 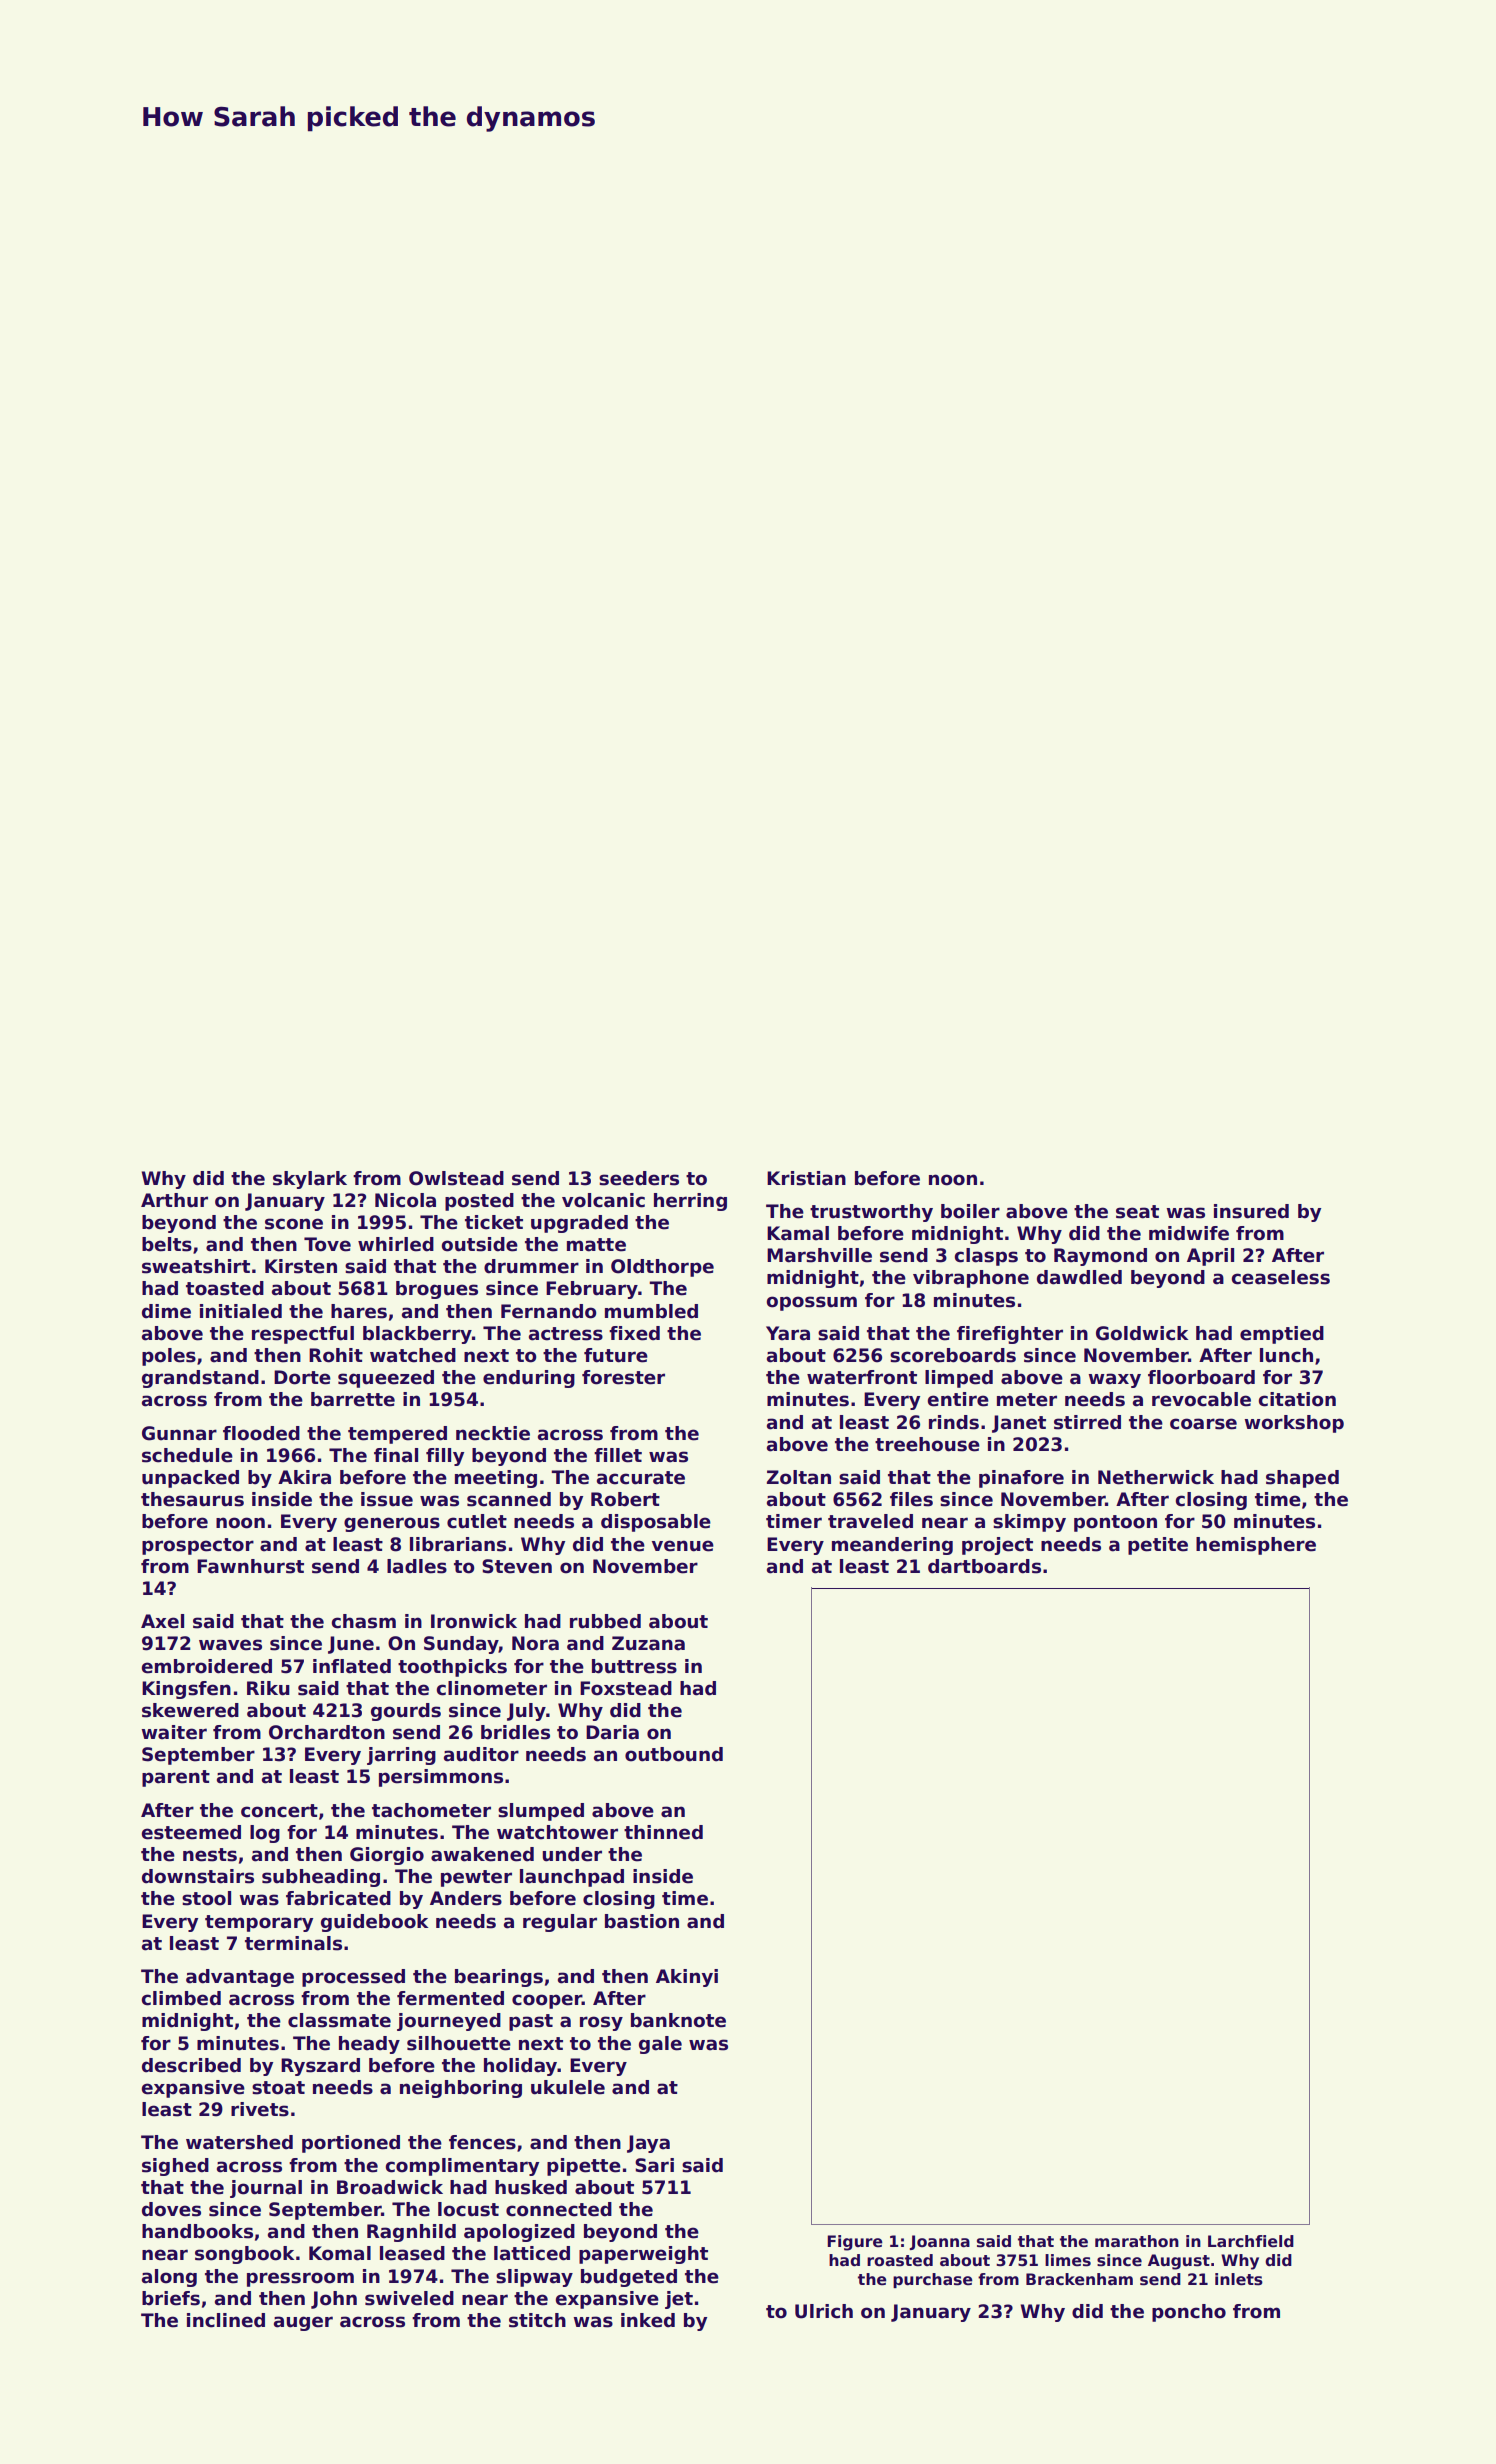 I want to click on auger, so click(x=303, y=2323).
